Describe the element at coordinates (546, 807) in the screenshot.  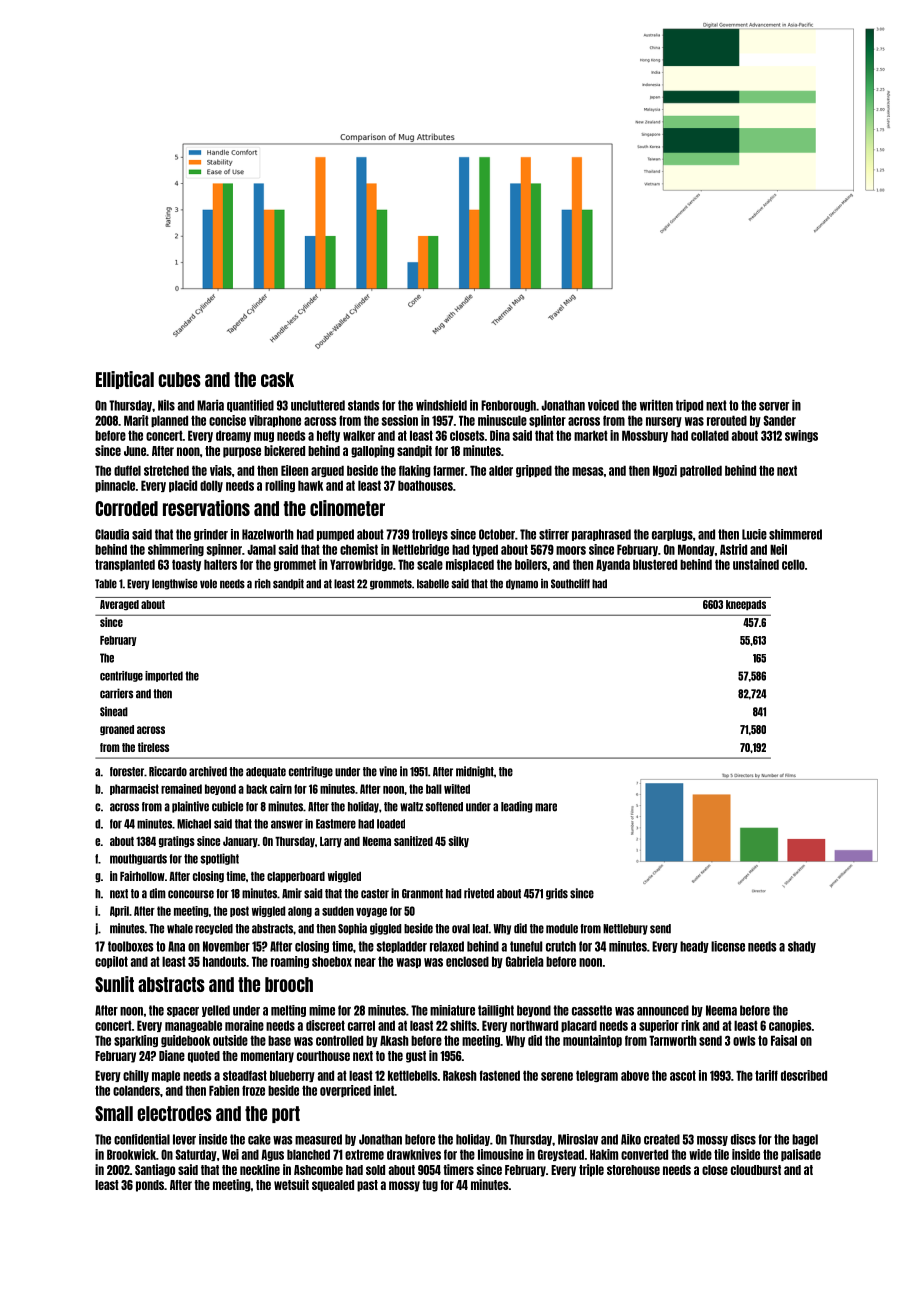
I see `mare` at that location.
